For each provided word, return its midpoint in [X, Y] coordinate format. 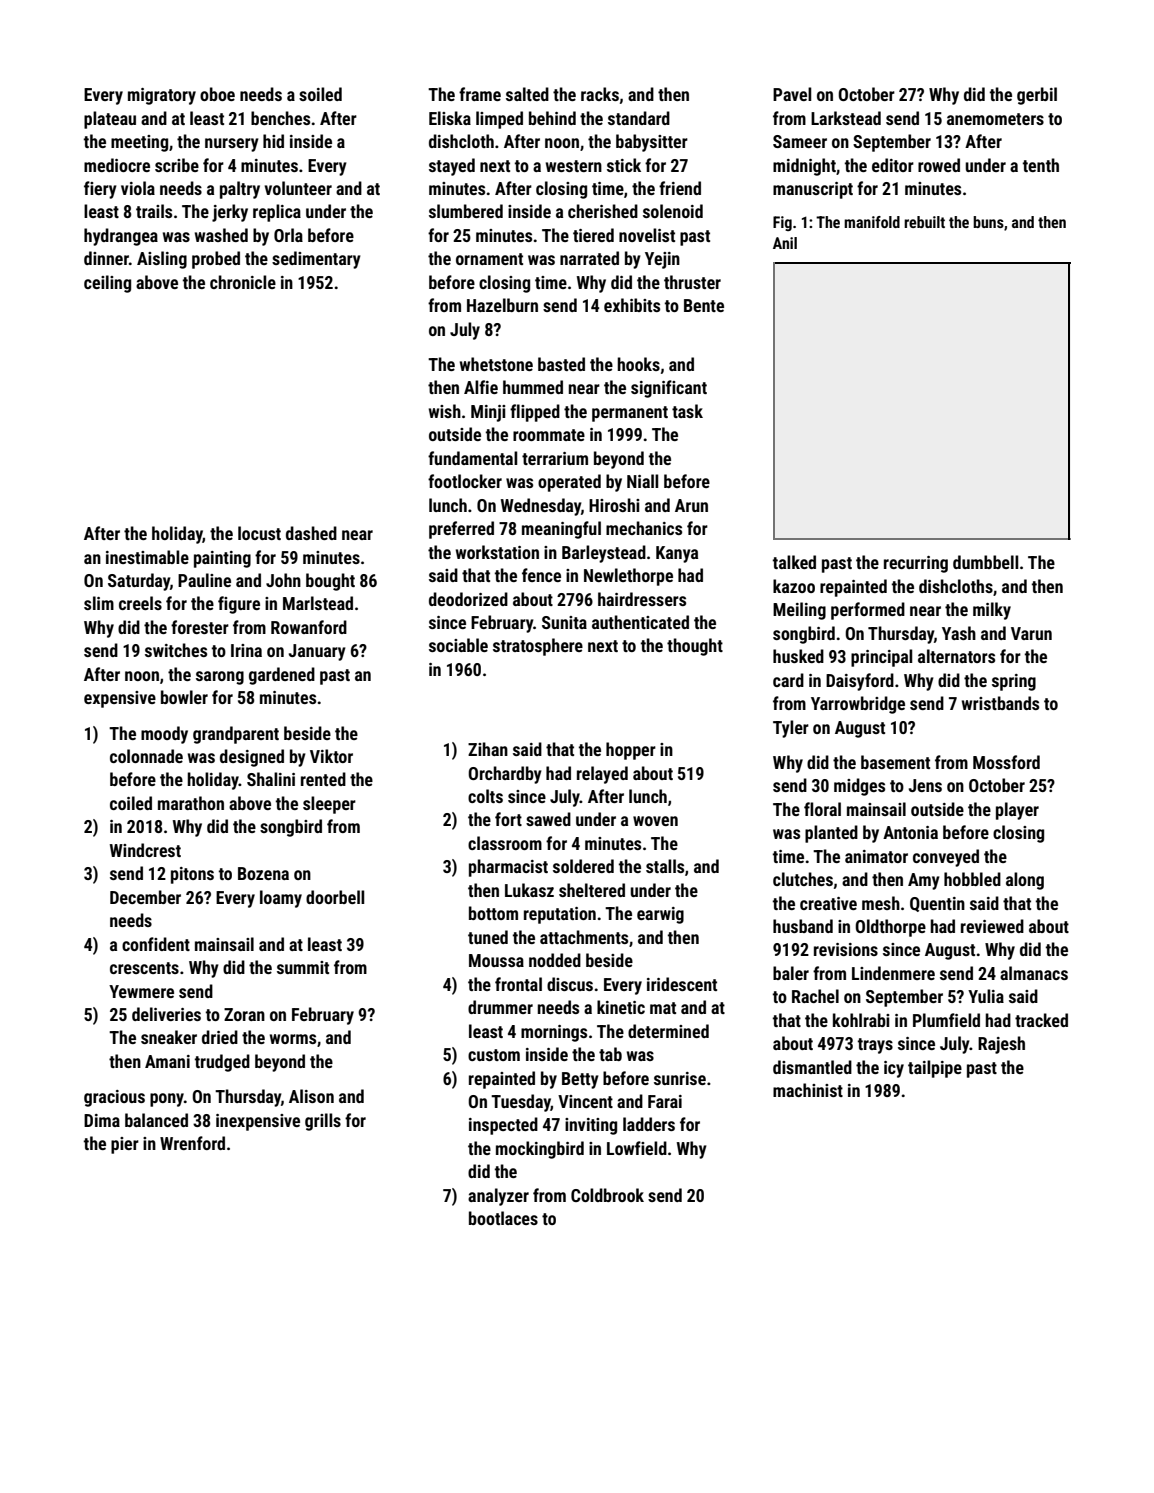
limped [499, 120]
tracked [1041, 1020]
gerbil [1037, 96]
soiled [320, 94]
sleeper [329, 805]
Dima [102, 1120]
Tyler [791, 729]
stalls [665, 866]
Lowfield [637, 1148]
